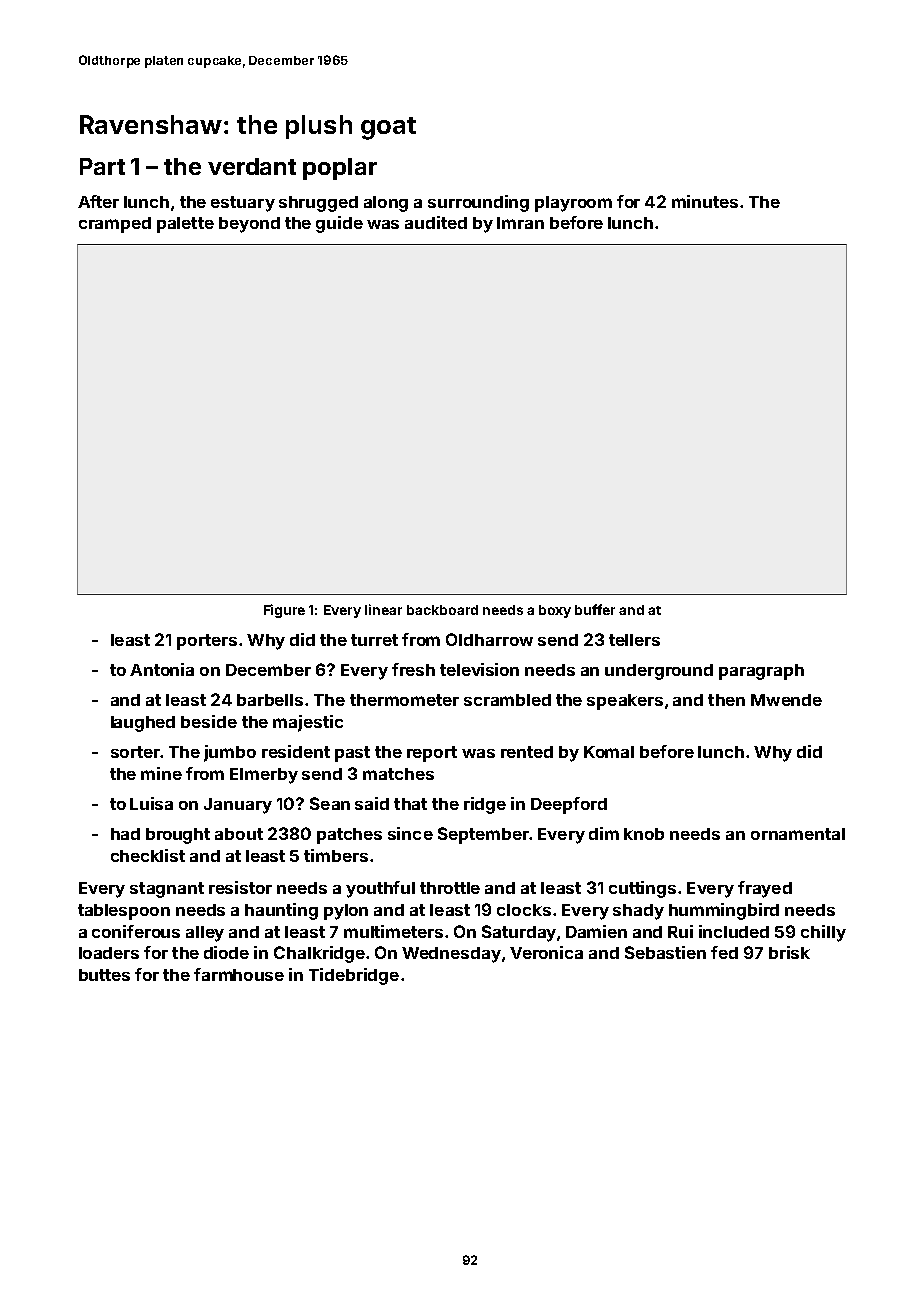 The image size is (924, 1314). I want to click on Wednesday, so click(451, 955).
